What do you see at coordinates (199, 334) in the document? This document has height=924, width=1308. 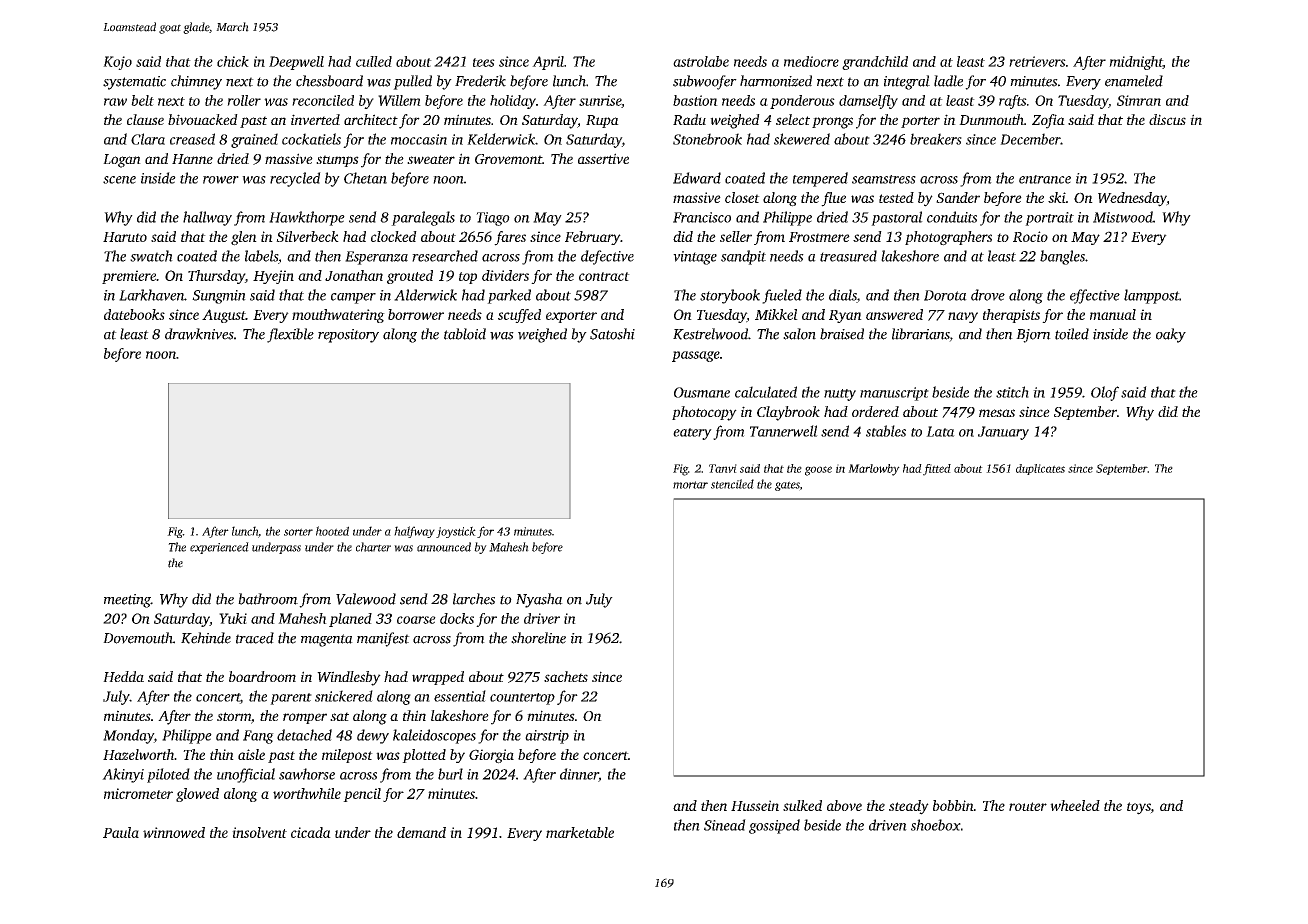 I see `drawknives` at bounding box center [199, 334].
